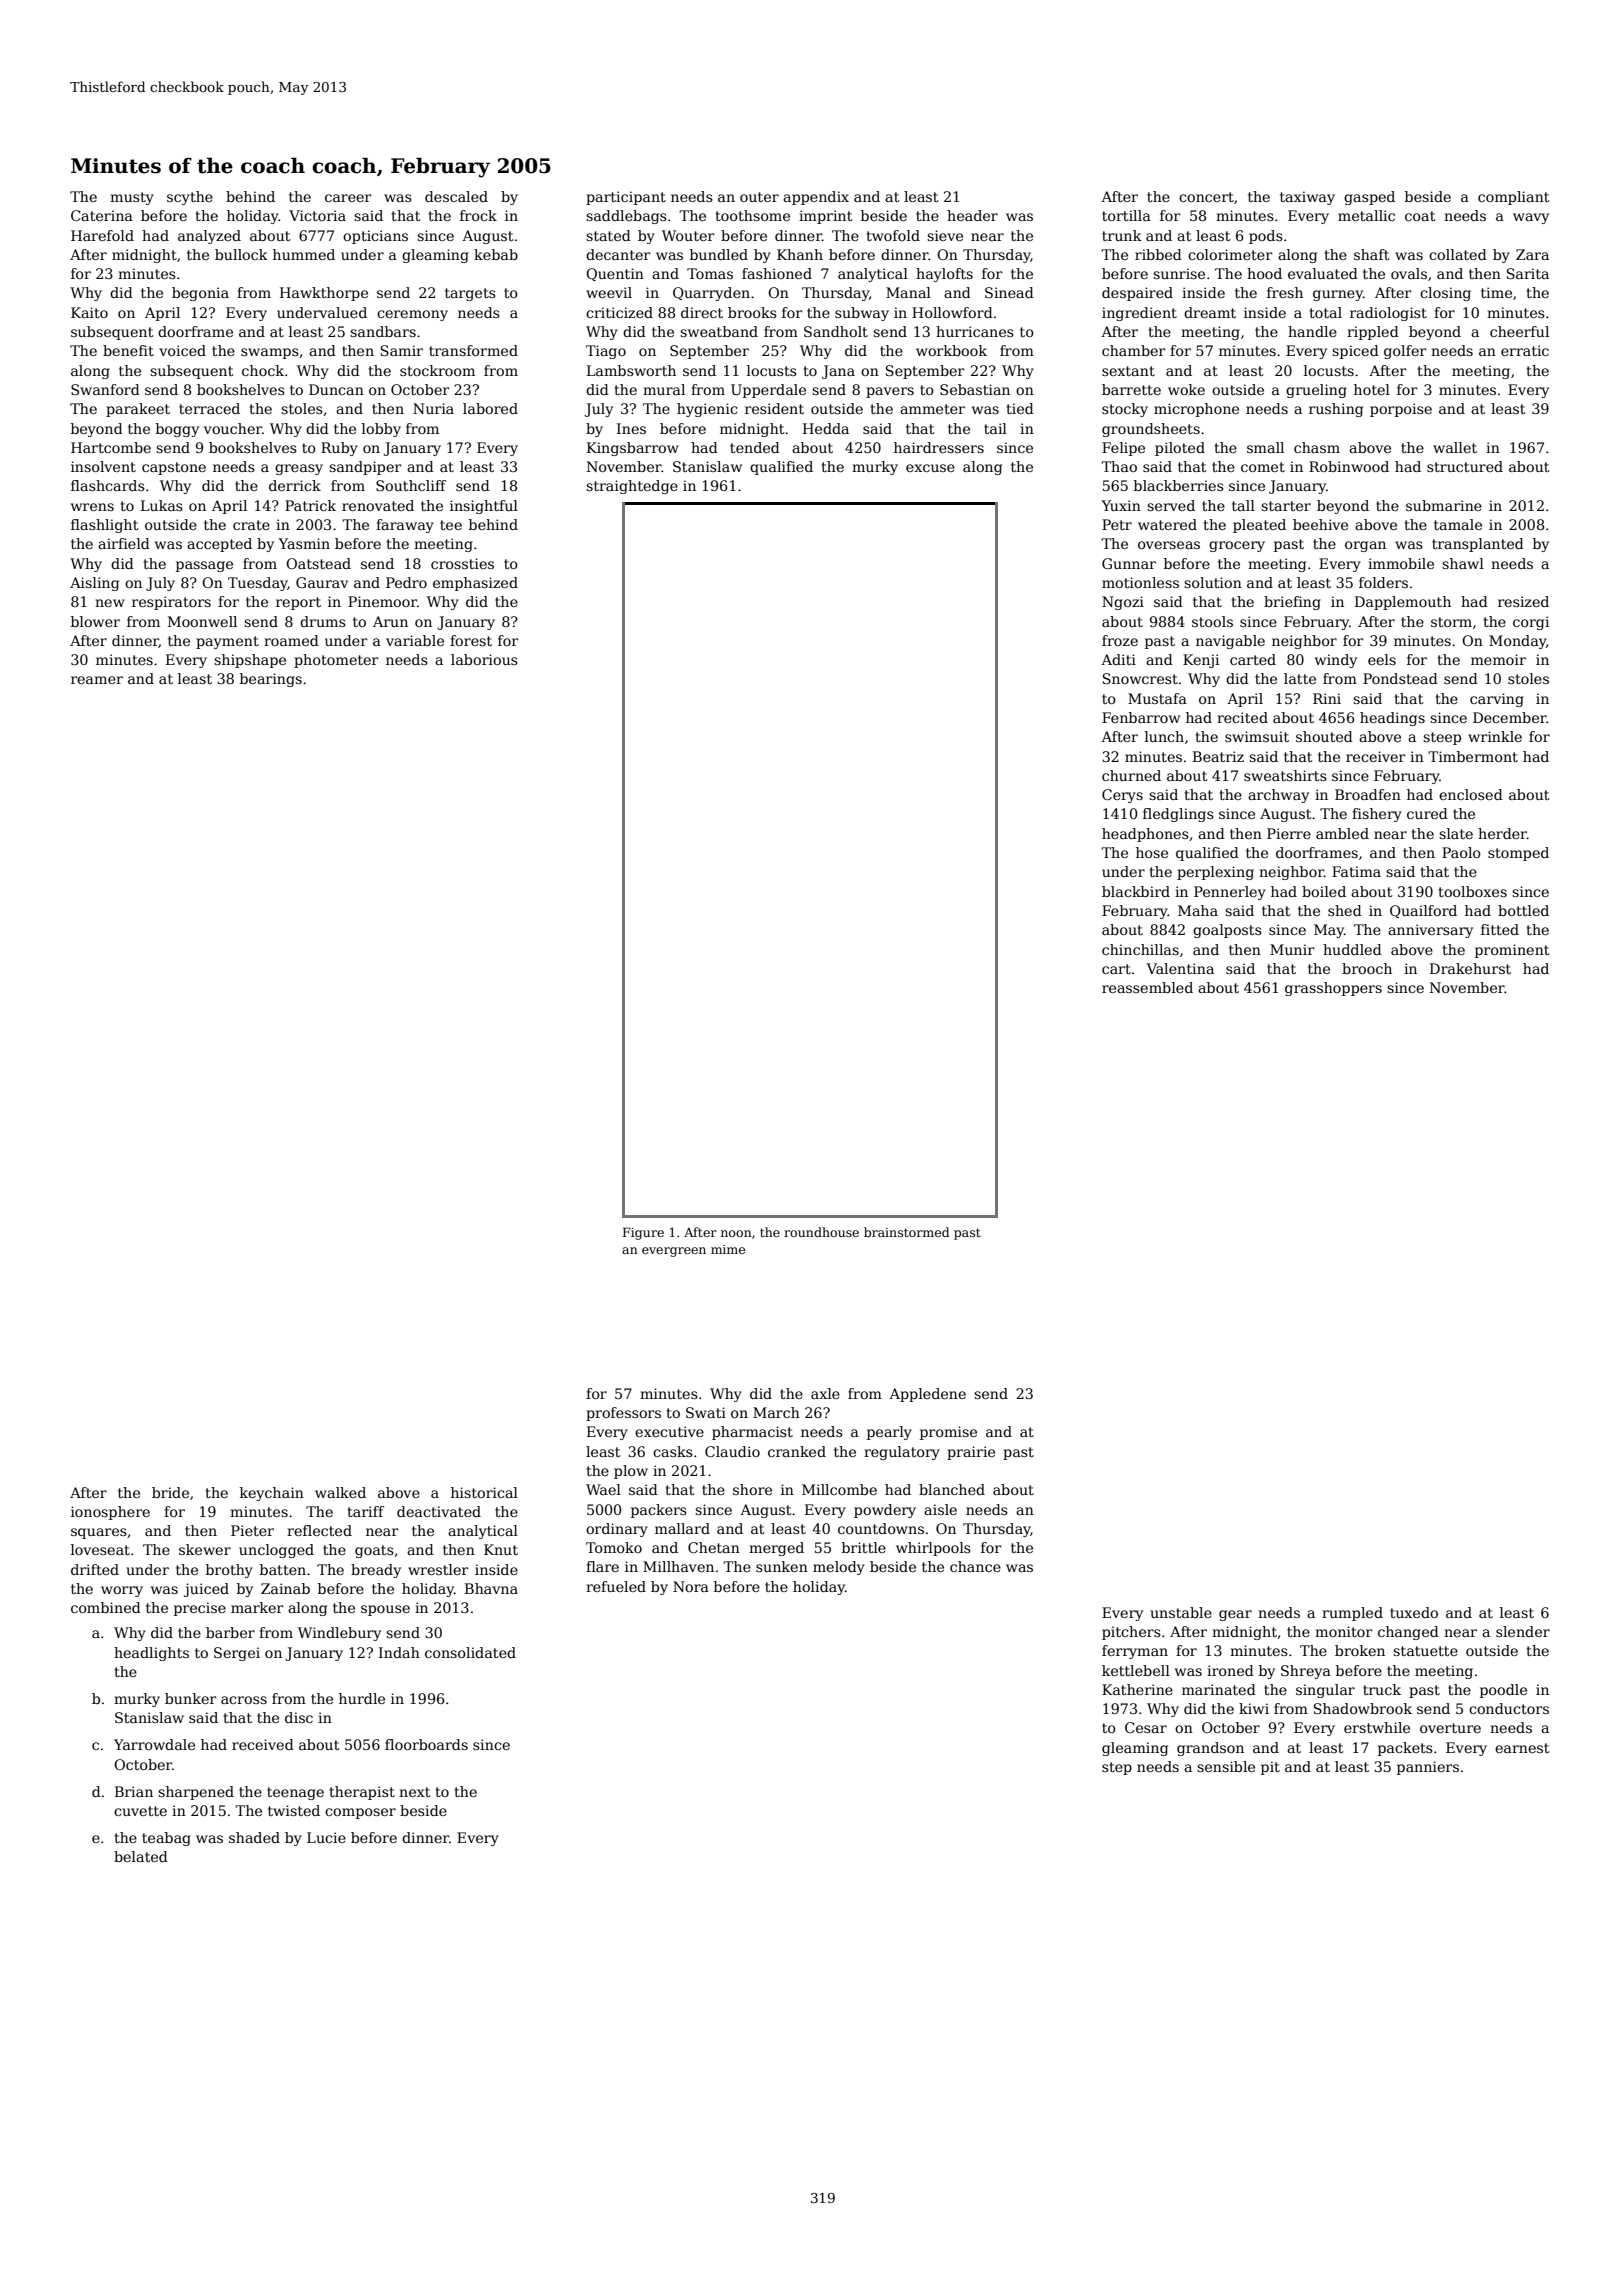  I want to click on straightedge, so click(632, 487).
